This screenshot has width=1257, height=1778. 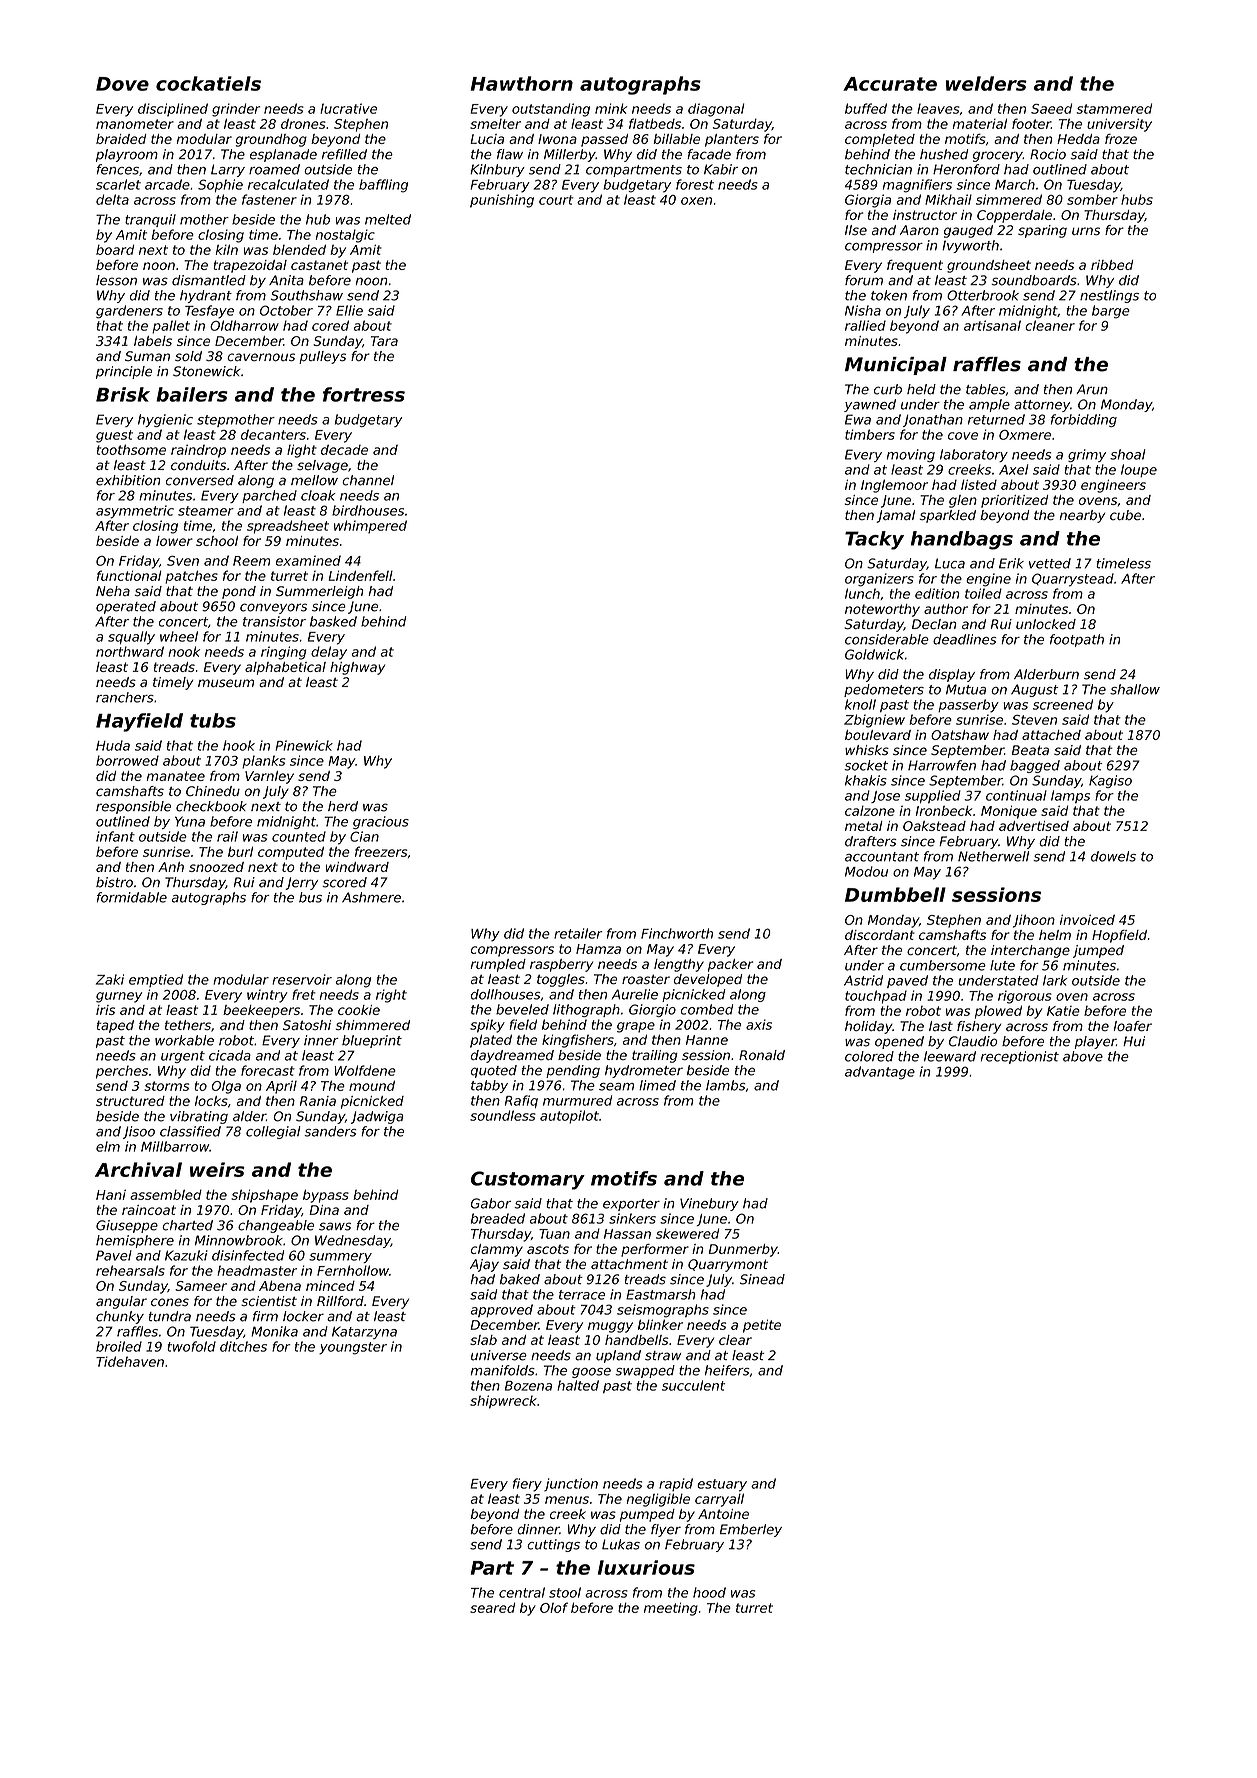 I want to click on squally, so click(x=131, y=638).
